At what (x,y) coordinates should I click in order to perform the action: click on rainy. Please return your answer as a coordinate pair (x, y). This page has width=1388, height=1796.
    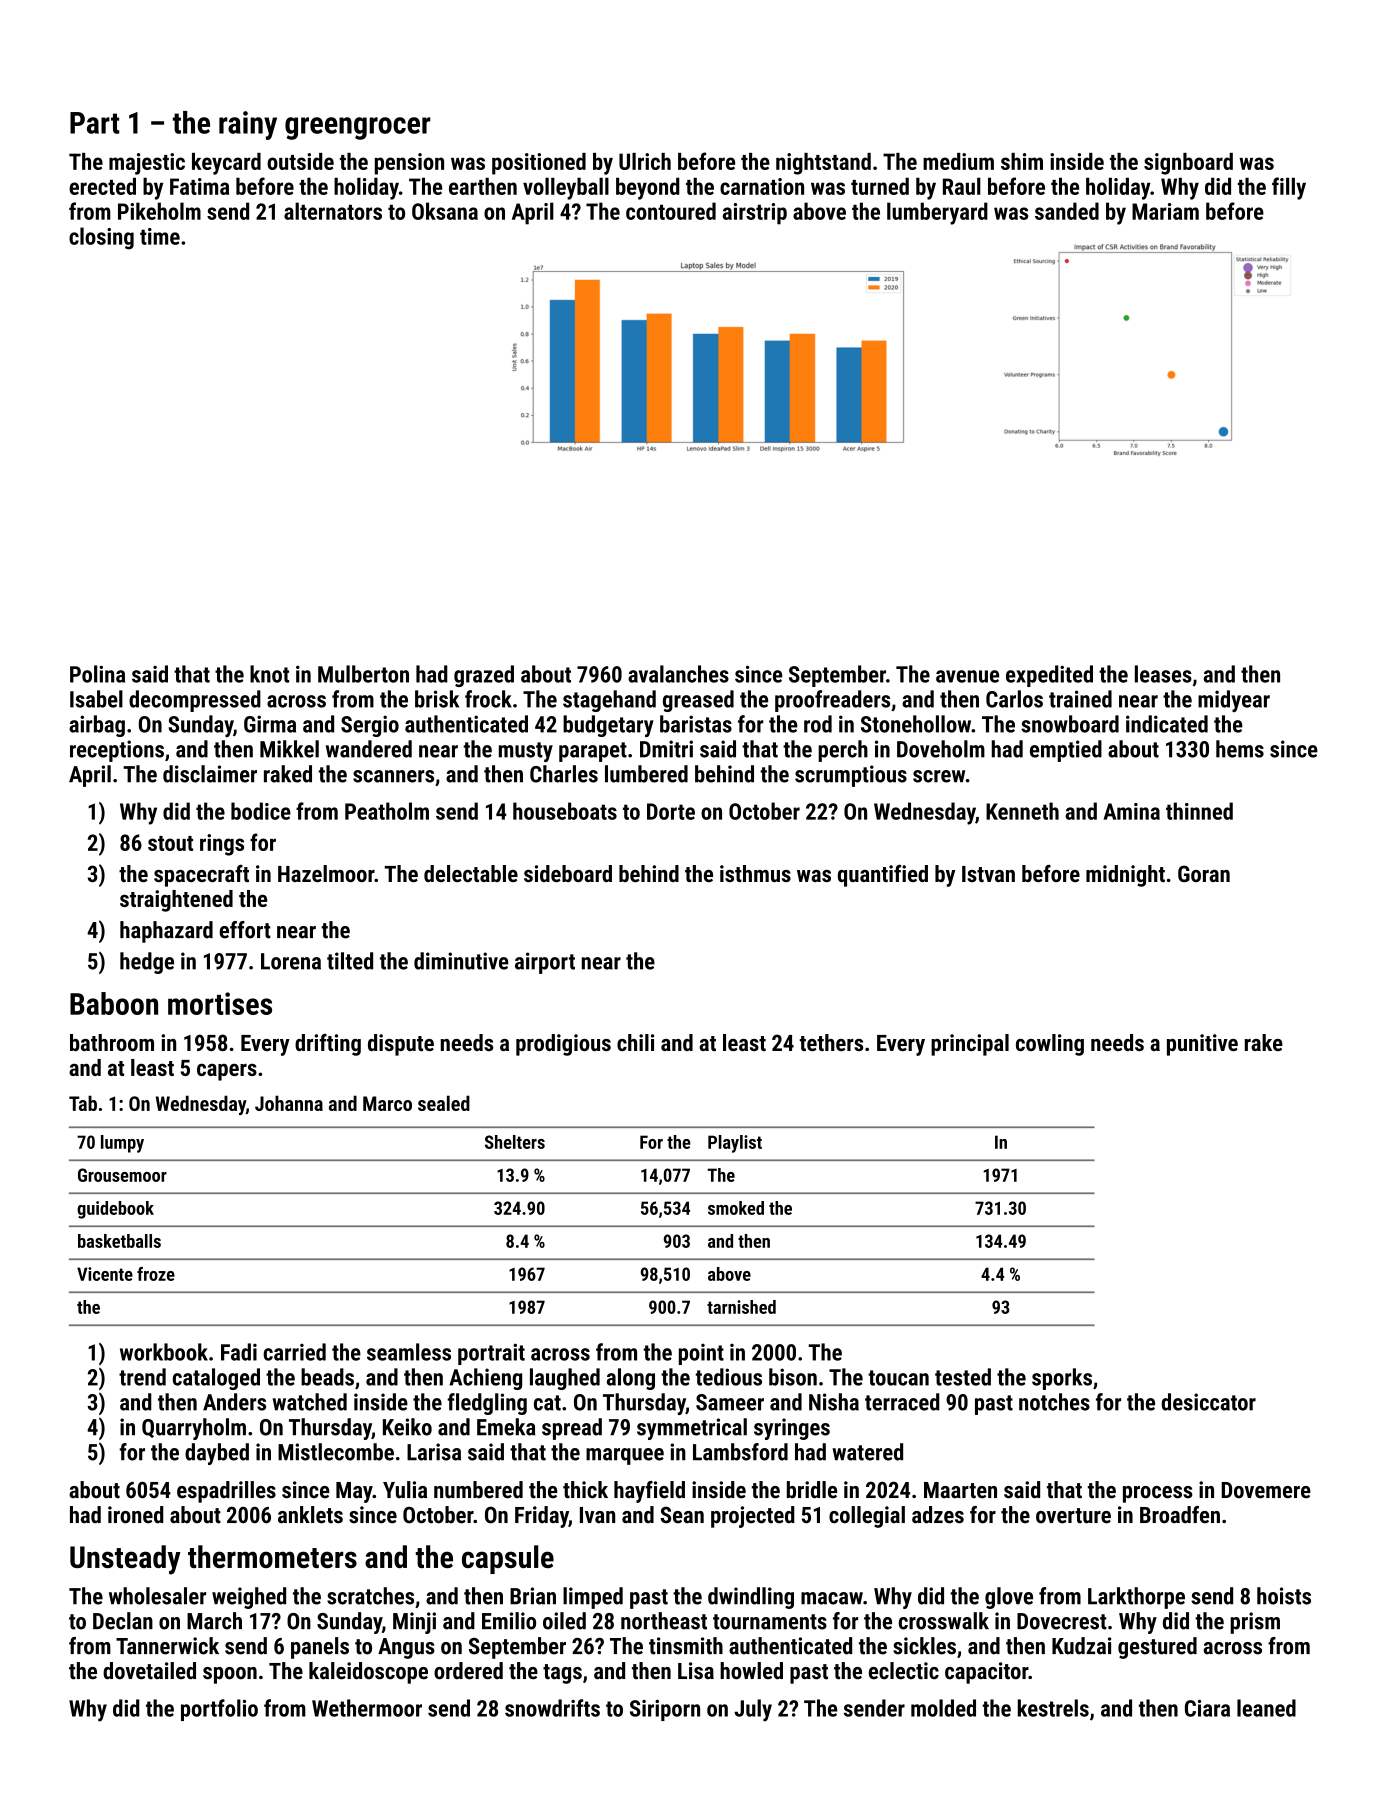
    Looking at the image, I should click on (248, 125).
